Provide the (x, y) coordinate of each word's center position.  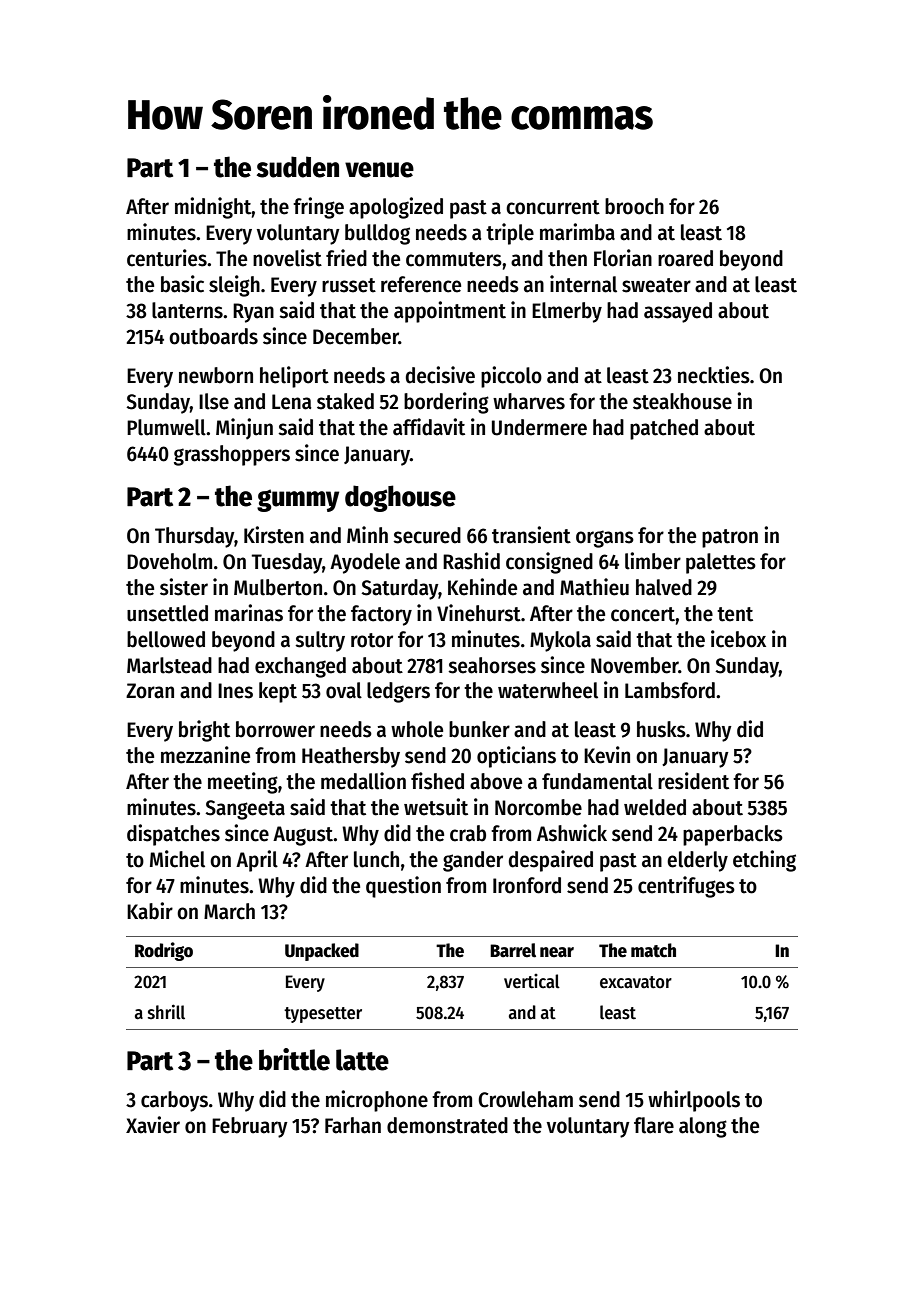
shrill (166, 1012)
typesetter (323, 1015)
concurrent (553, 207)
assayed (678, 312)
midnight (213, 208)
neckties (714, 375)
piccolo (511, 377)
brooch (634, 206)
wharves (529, 401)
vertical (532, 981)
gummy (298, 500)
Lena (292, 402)
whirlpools (694, 1101)
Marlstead (169, 665)
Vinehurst (479, 613)
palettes (721, 563)
